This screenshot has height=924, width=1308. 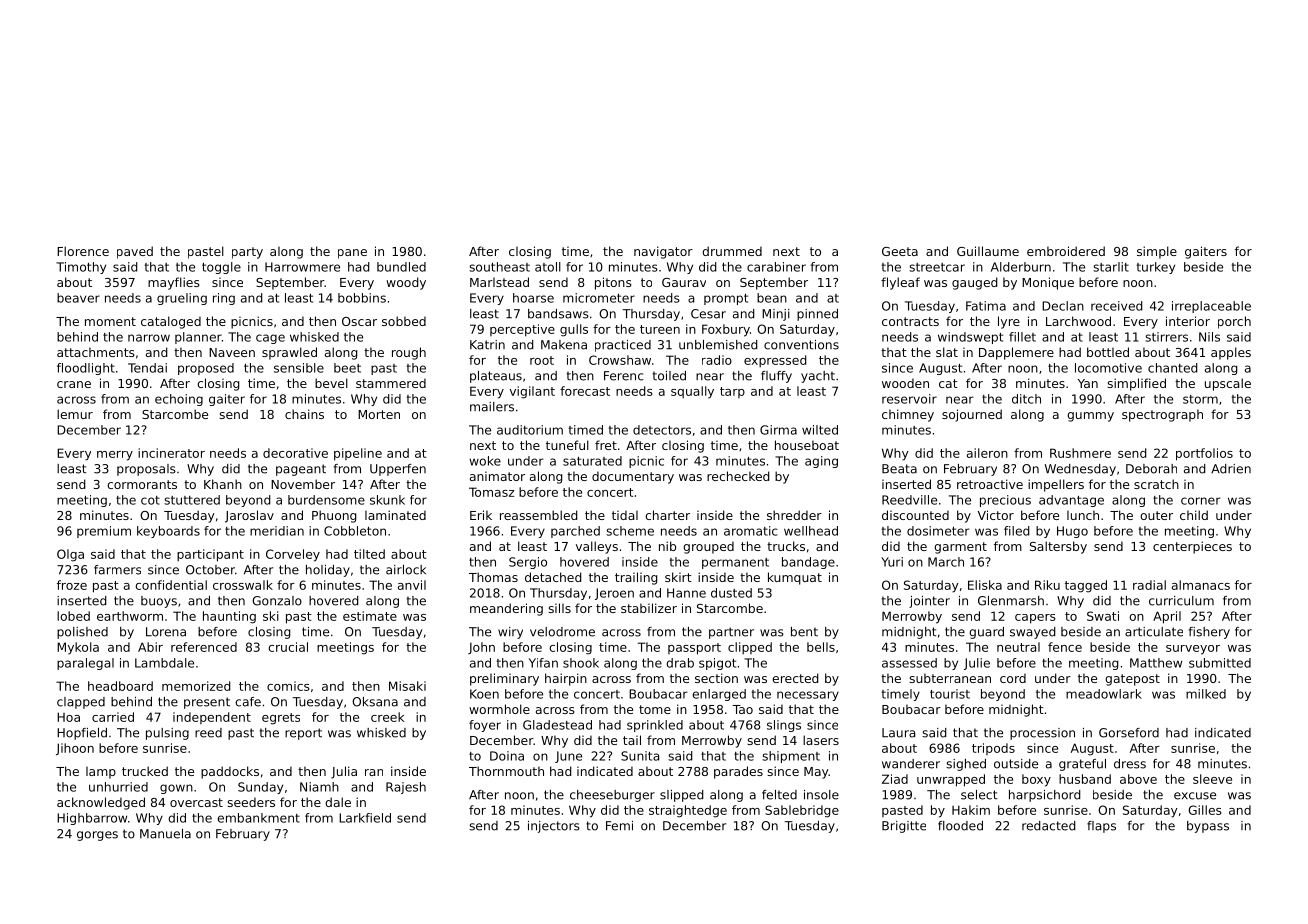 I want to click on paralegal, so click(x=85, y=664).
